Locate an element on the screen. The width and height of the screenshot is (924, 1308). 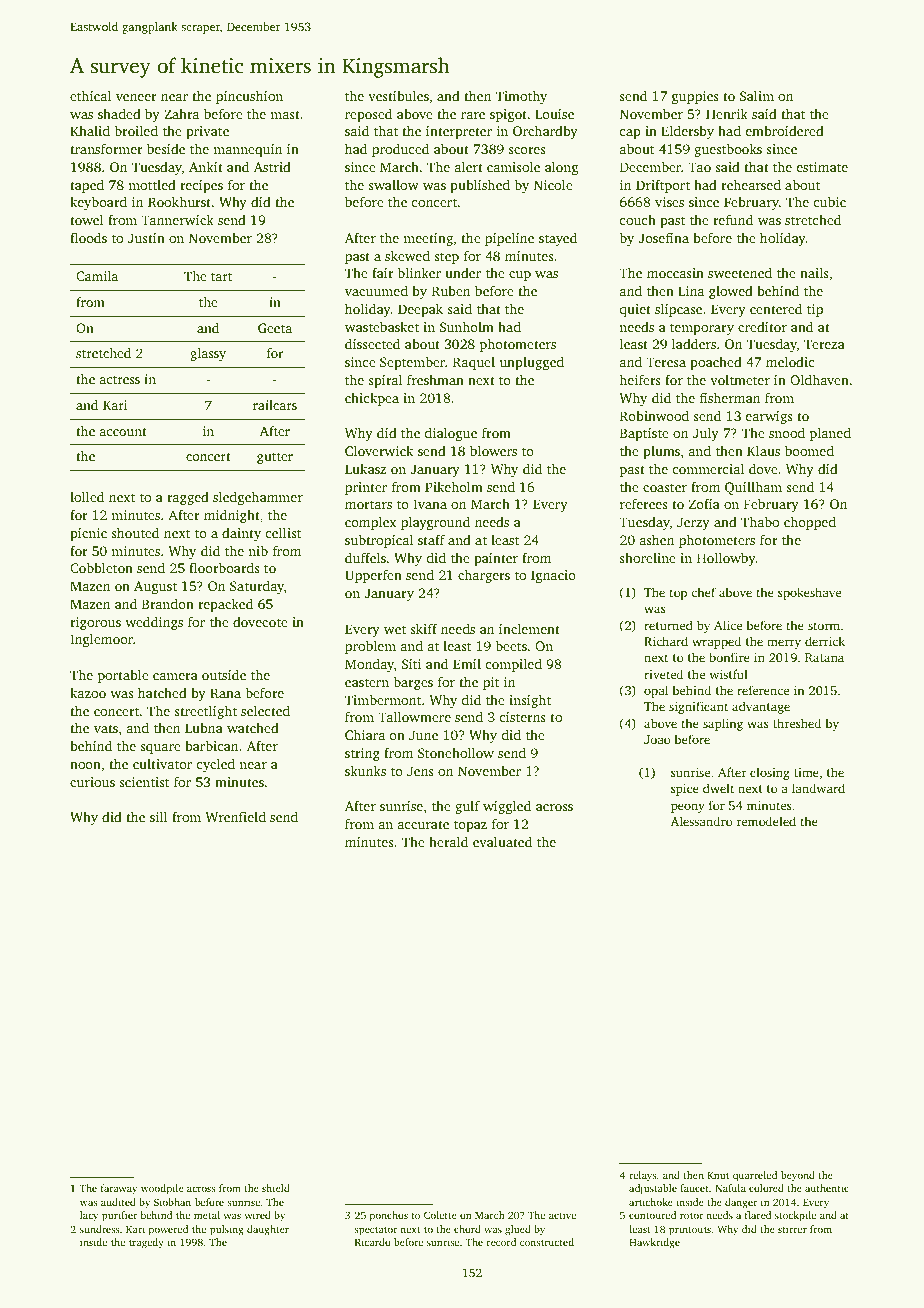
herald is located at coordinates (448, 841).
